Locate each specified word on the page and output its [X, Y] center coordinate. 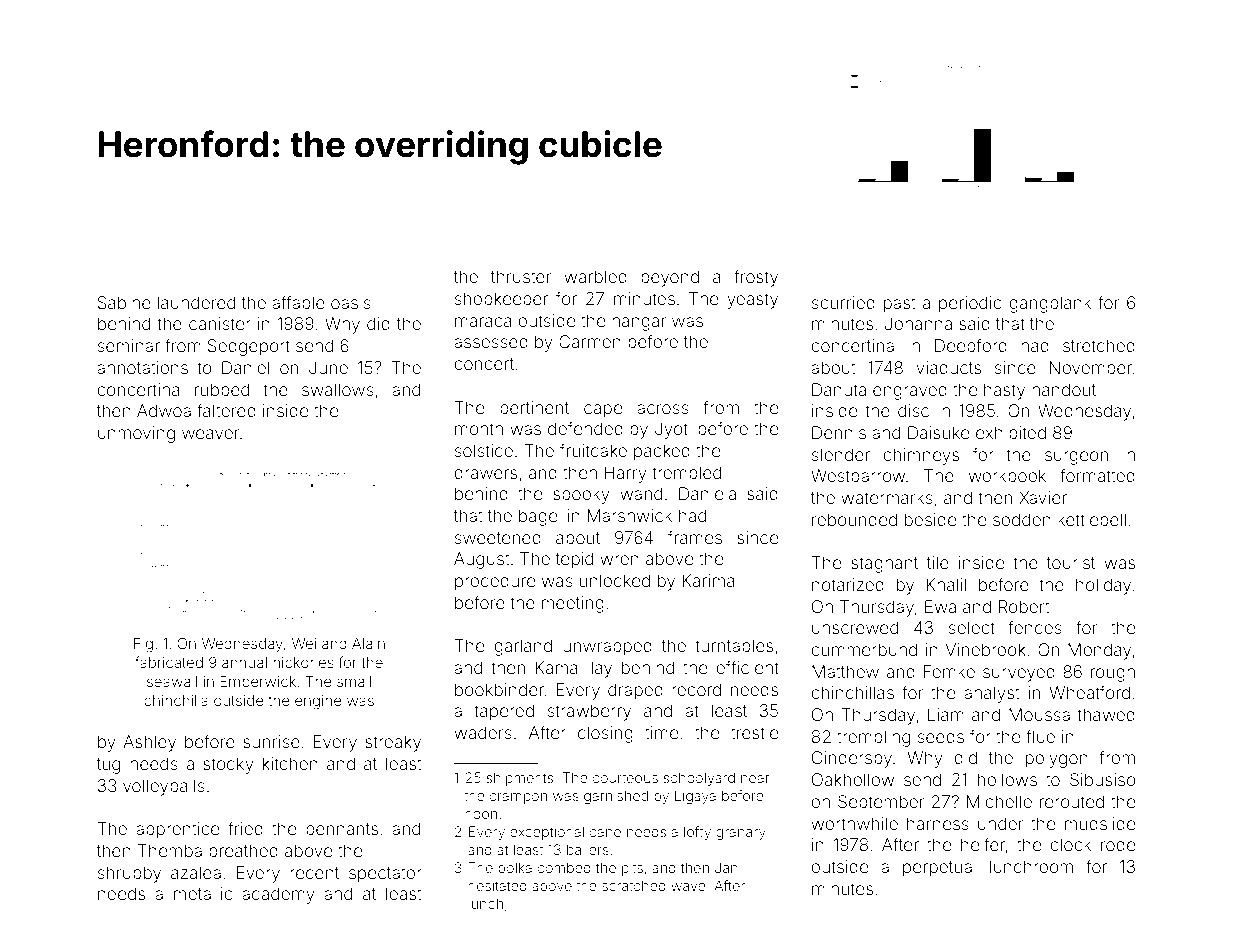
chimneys [921, 456]
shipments [519, 779]
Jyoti [673, 430]
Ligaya [695, 797]
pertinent [534, 409]
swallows [338, 389]
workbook [1007, 475]
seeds [941, 736]
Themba [169, 850]
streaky [393, 743]
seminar [129, 345]
